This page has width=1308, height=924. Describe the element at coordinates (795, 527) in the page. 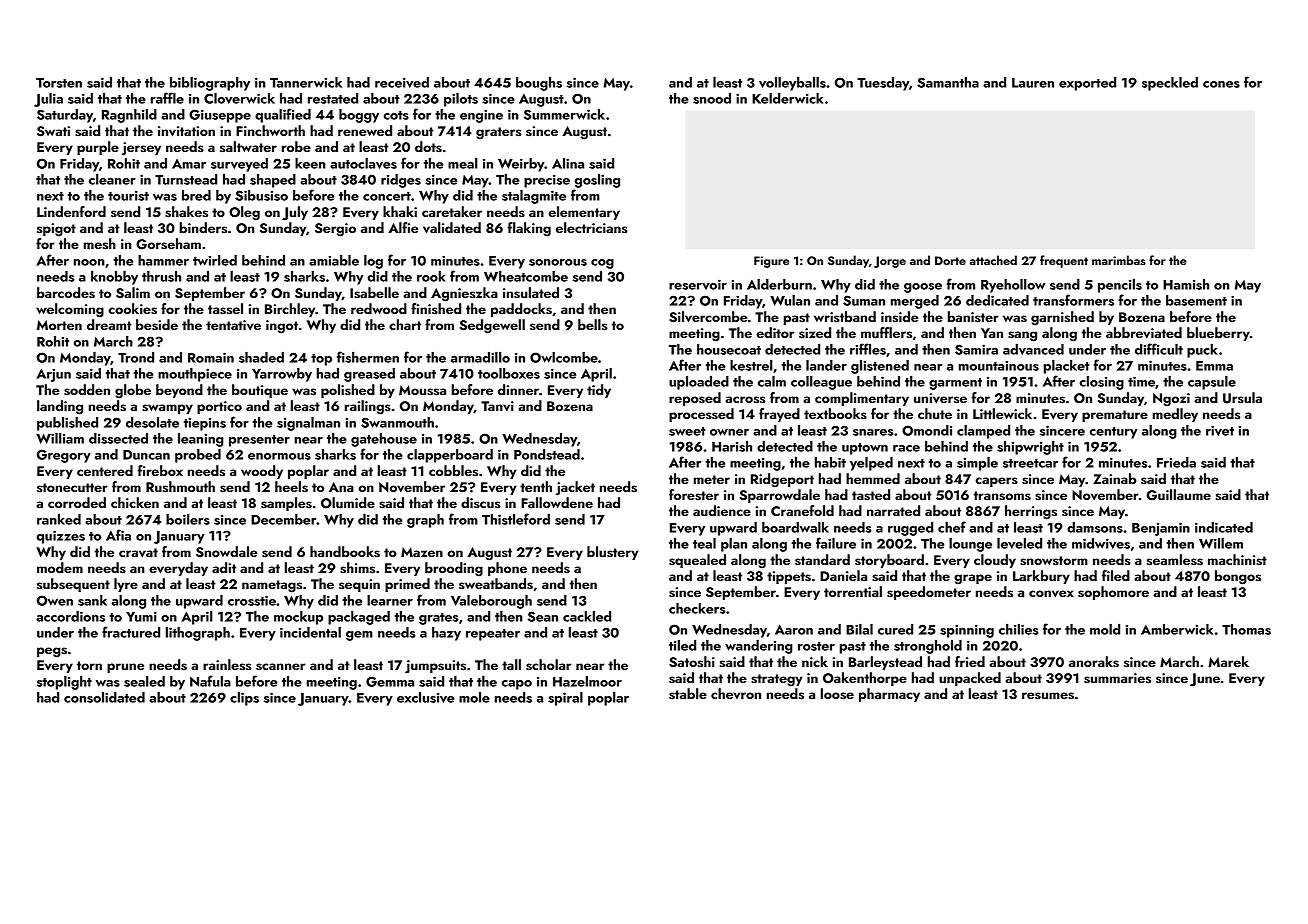

I see `boardwalk` at that location.
